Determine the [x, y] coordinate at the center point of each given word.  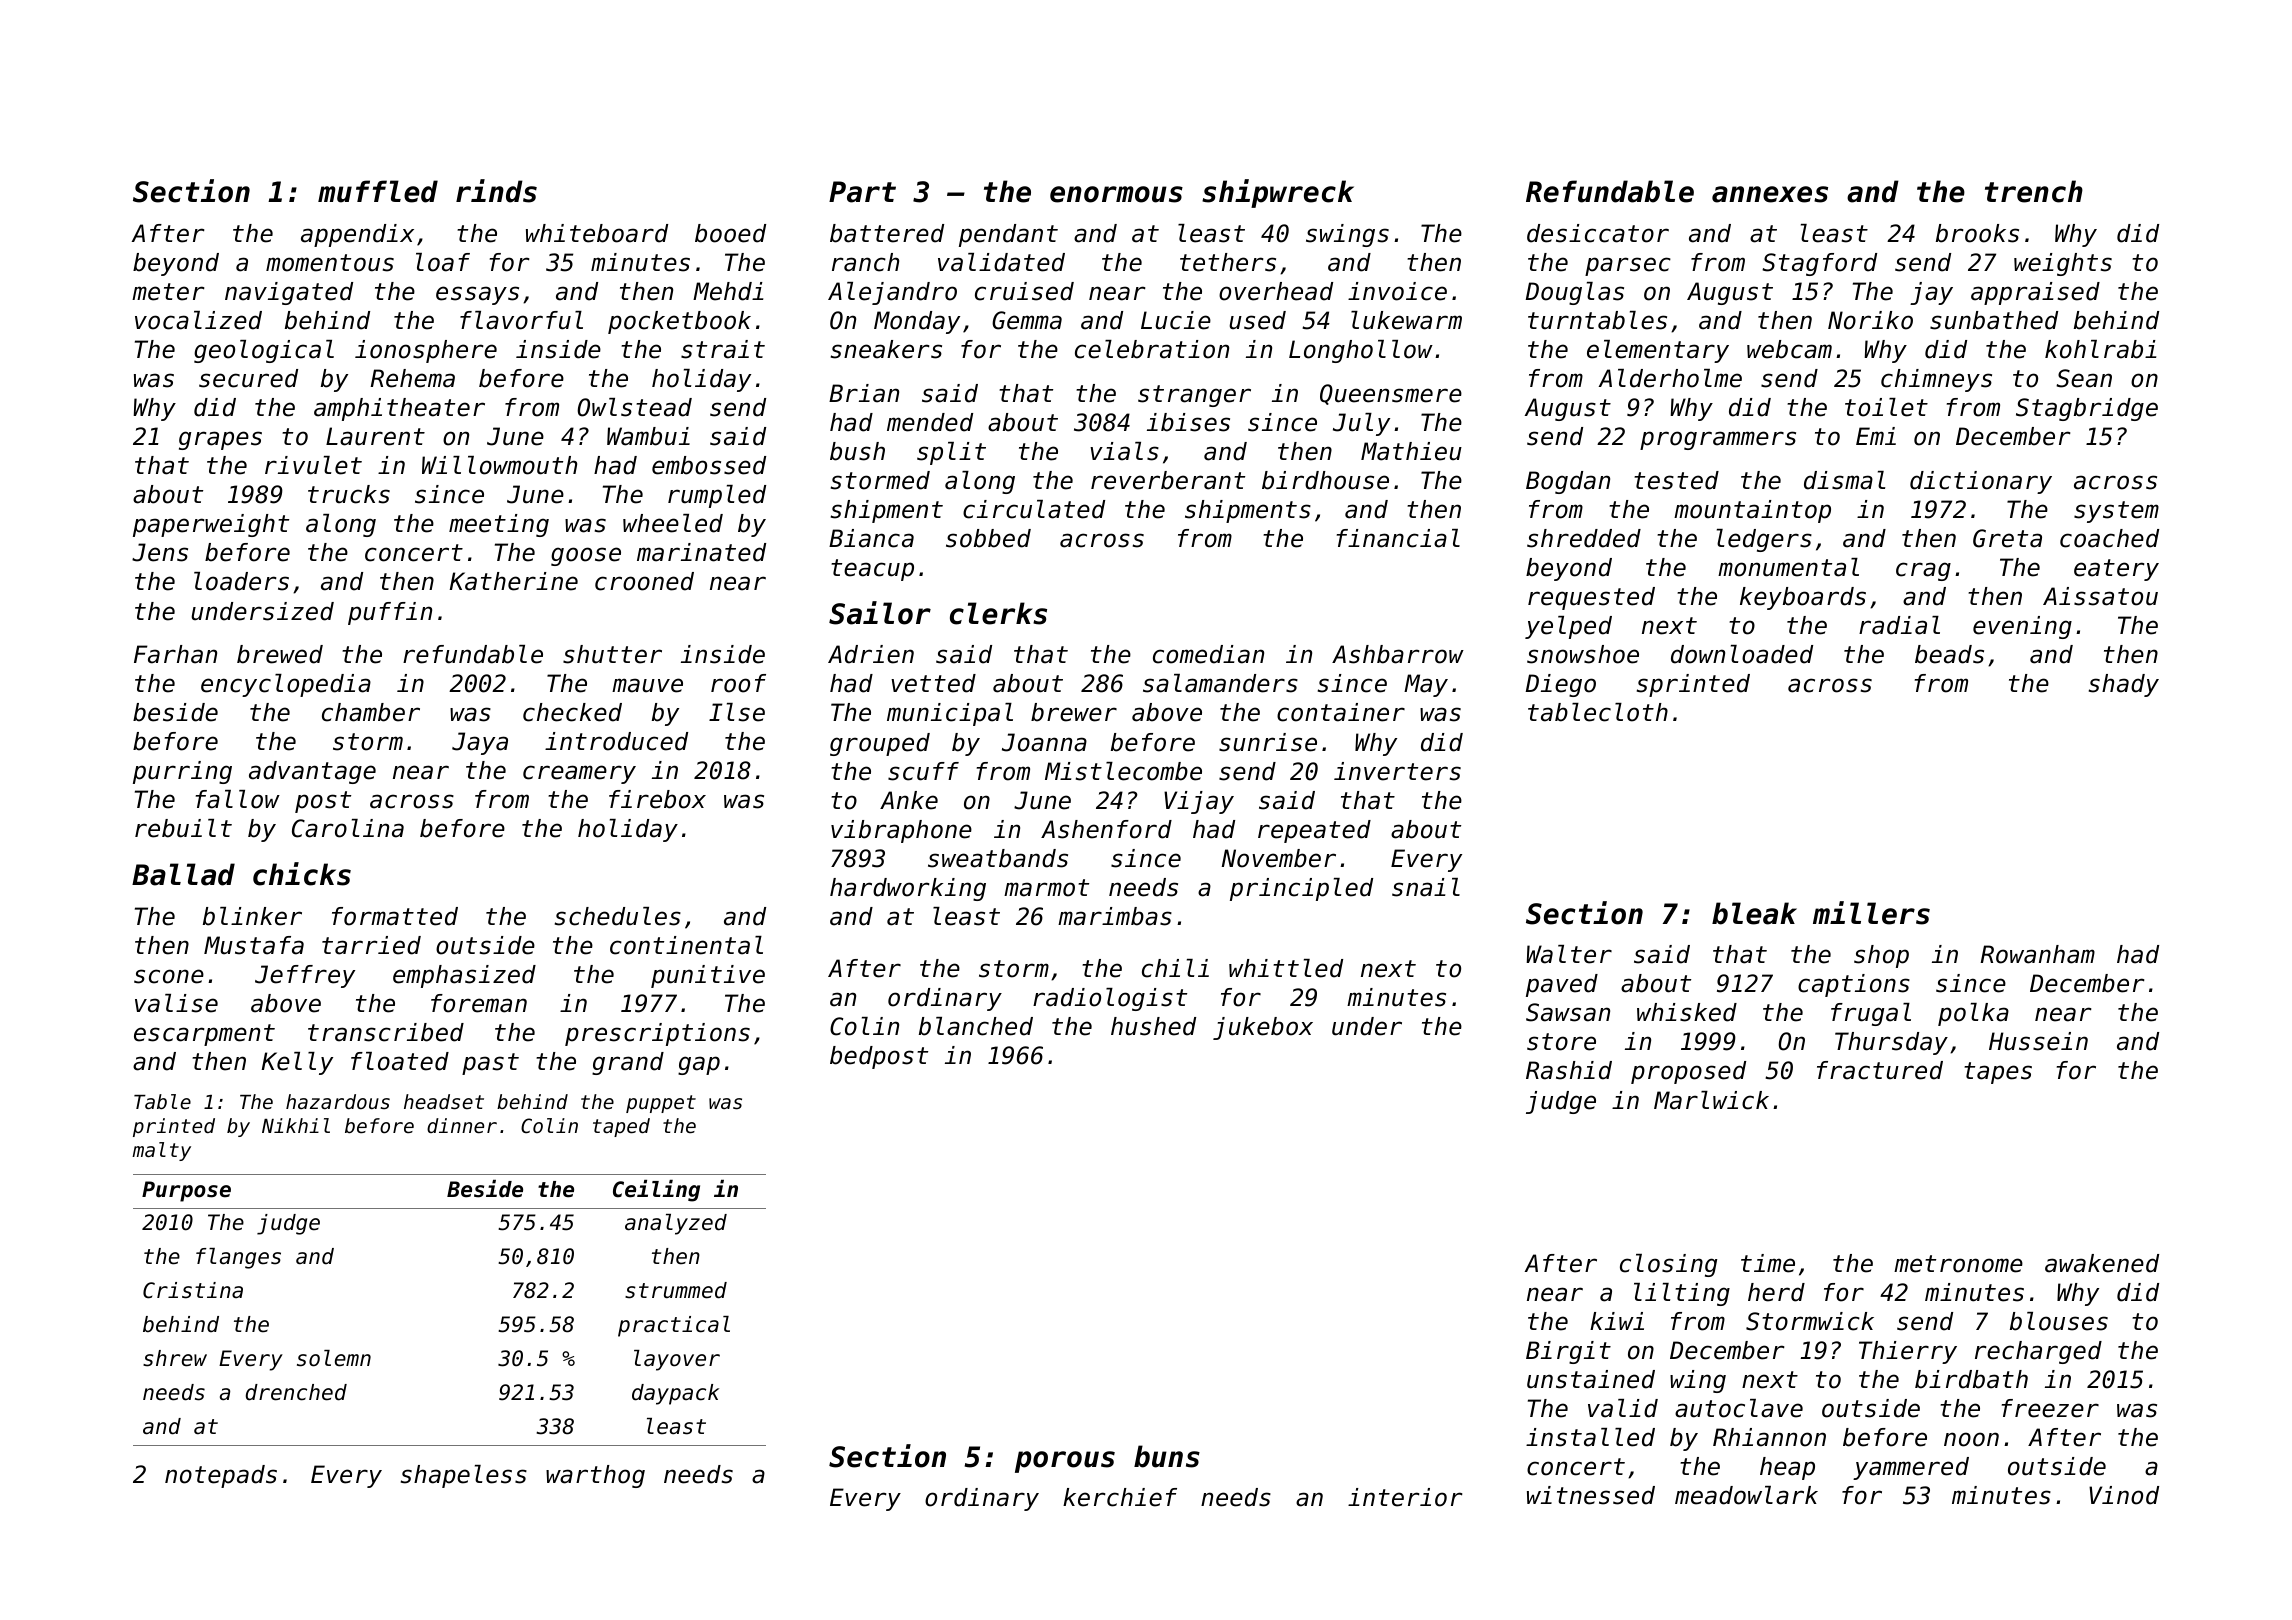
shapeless [464, 1476]
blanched [976, 1026]
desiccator [1598, 233]
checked [572, 712]
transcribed [386, 1032]
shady [2124, 685]
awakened [2102, 1263]
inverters [1397, 771]
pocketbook [679, 322]
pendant [1008, 235]
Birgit [1568, 1352]
